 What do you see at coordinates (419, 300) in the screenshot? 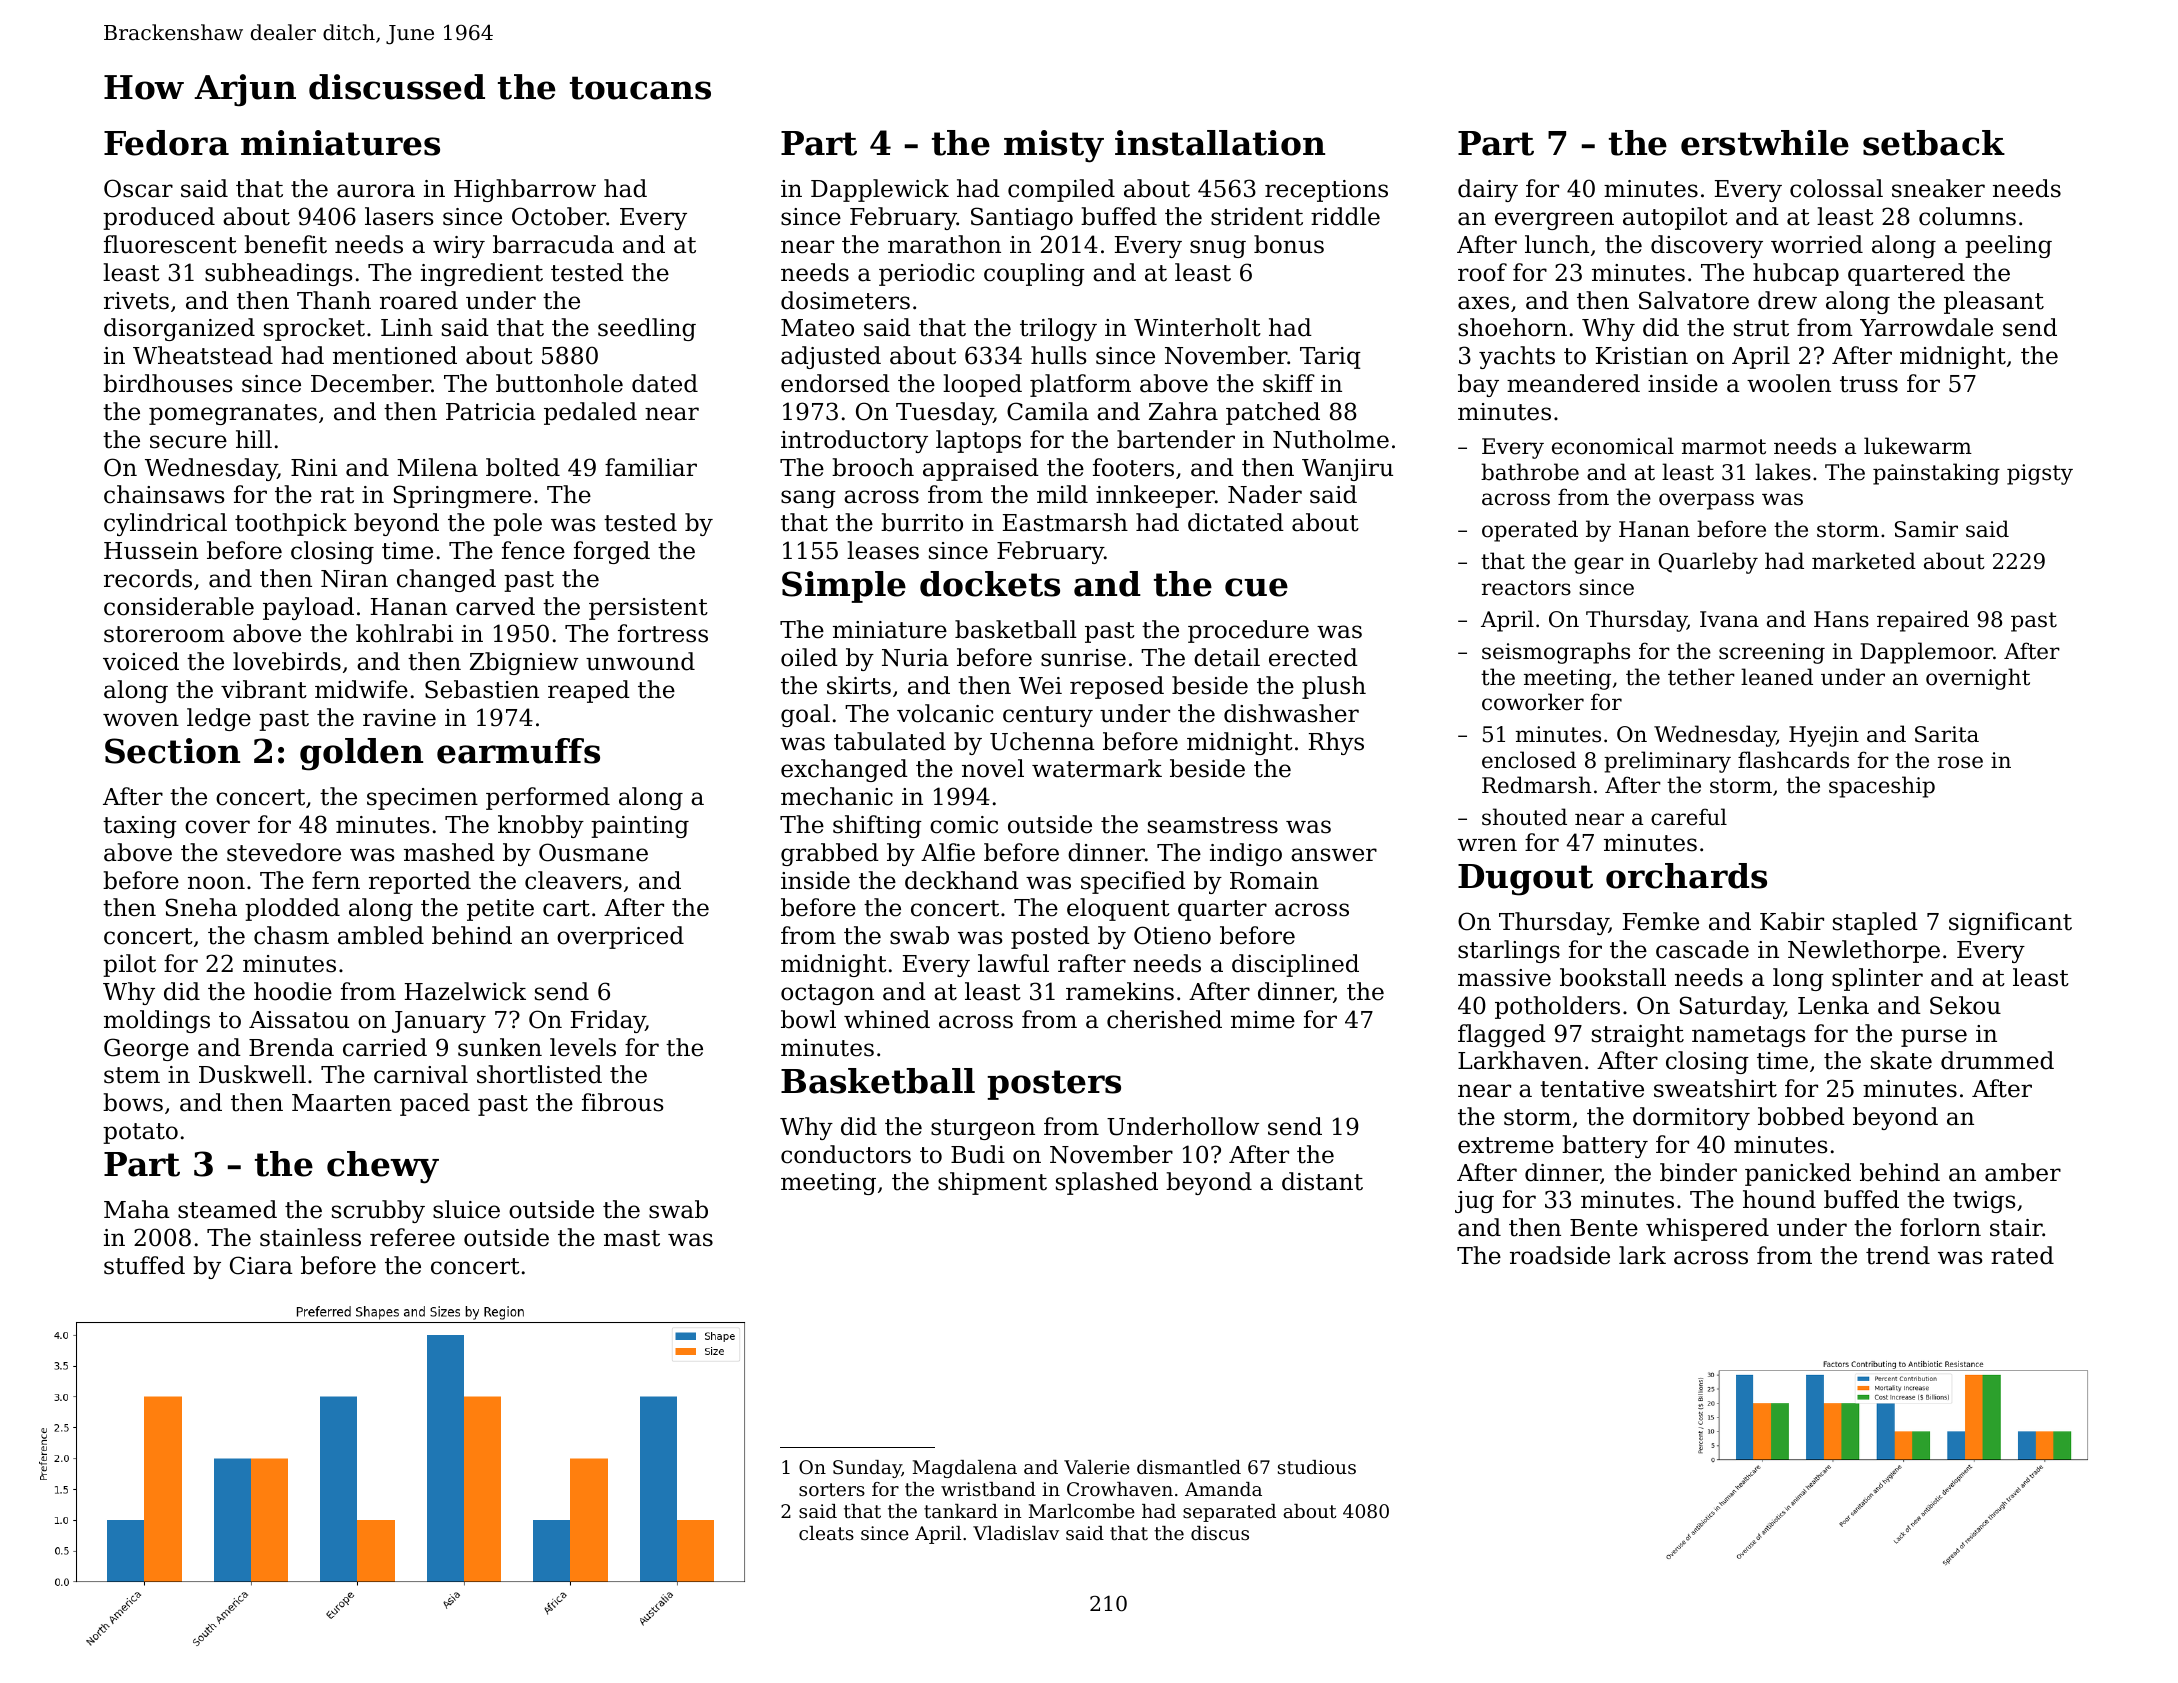
I see `roared` at bounding box center [419, 300].
